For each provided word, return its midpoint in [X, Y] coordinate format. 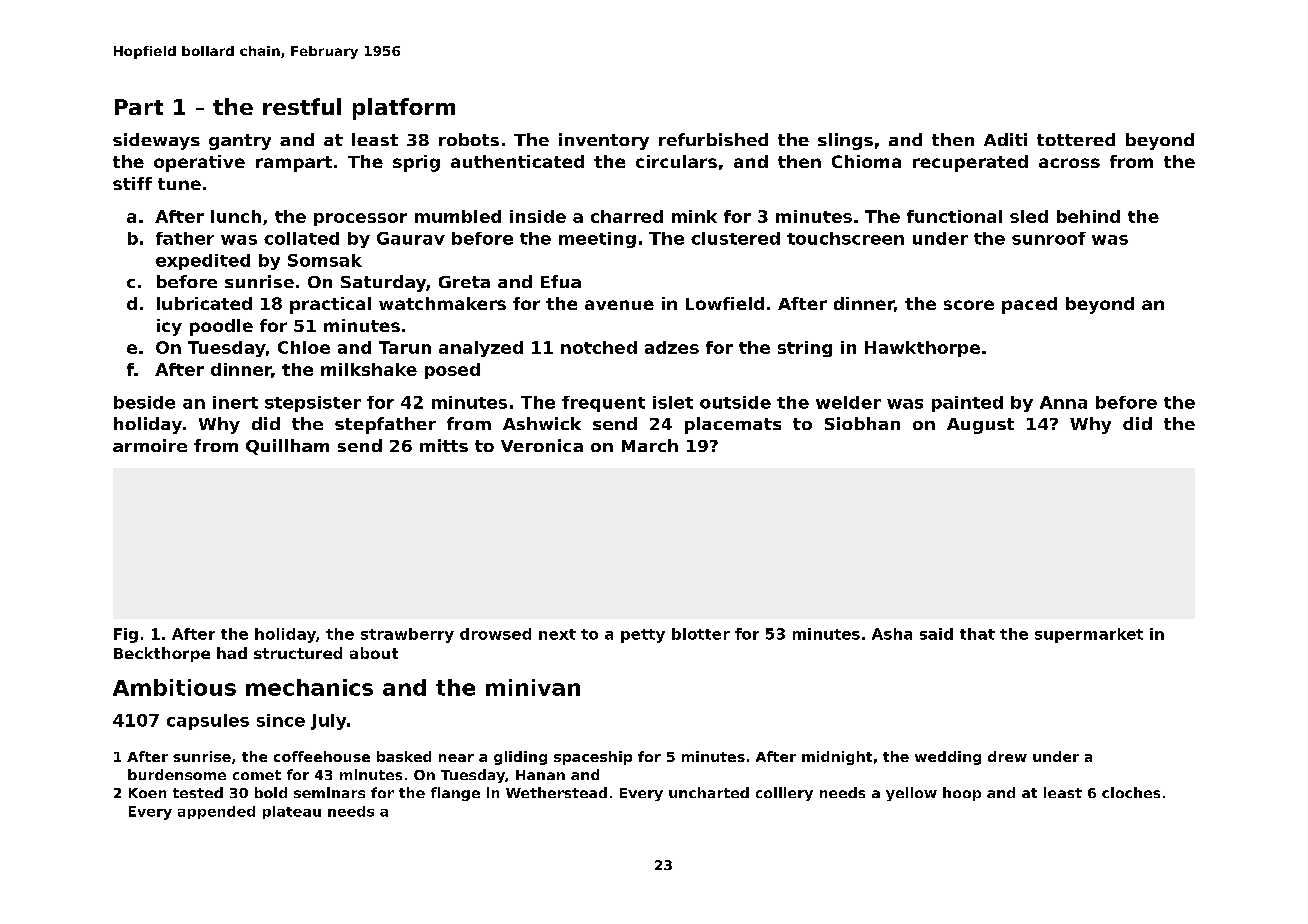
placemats [733, 425]
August [980, 426]
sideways [156, 141]
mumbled [458, 216]
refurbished [713, 139]
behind [1088, 216]
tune [179, 184]
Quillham [287, 447]
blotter [701, 634]
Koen [147, 793]
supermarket [1089, 635]
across [1069, 163]
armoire [150, 445]
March [650, 445]
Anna [1063, 402]
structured [298, 653]
